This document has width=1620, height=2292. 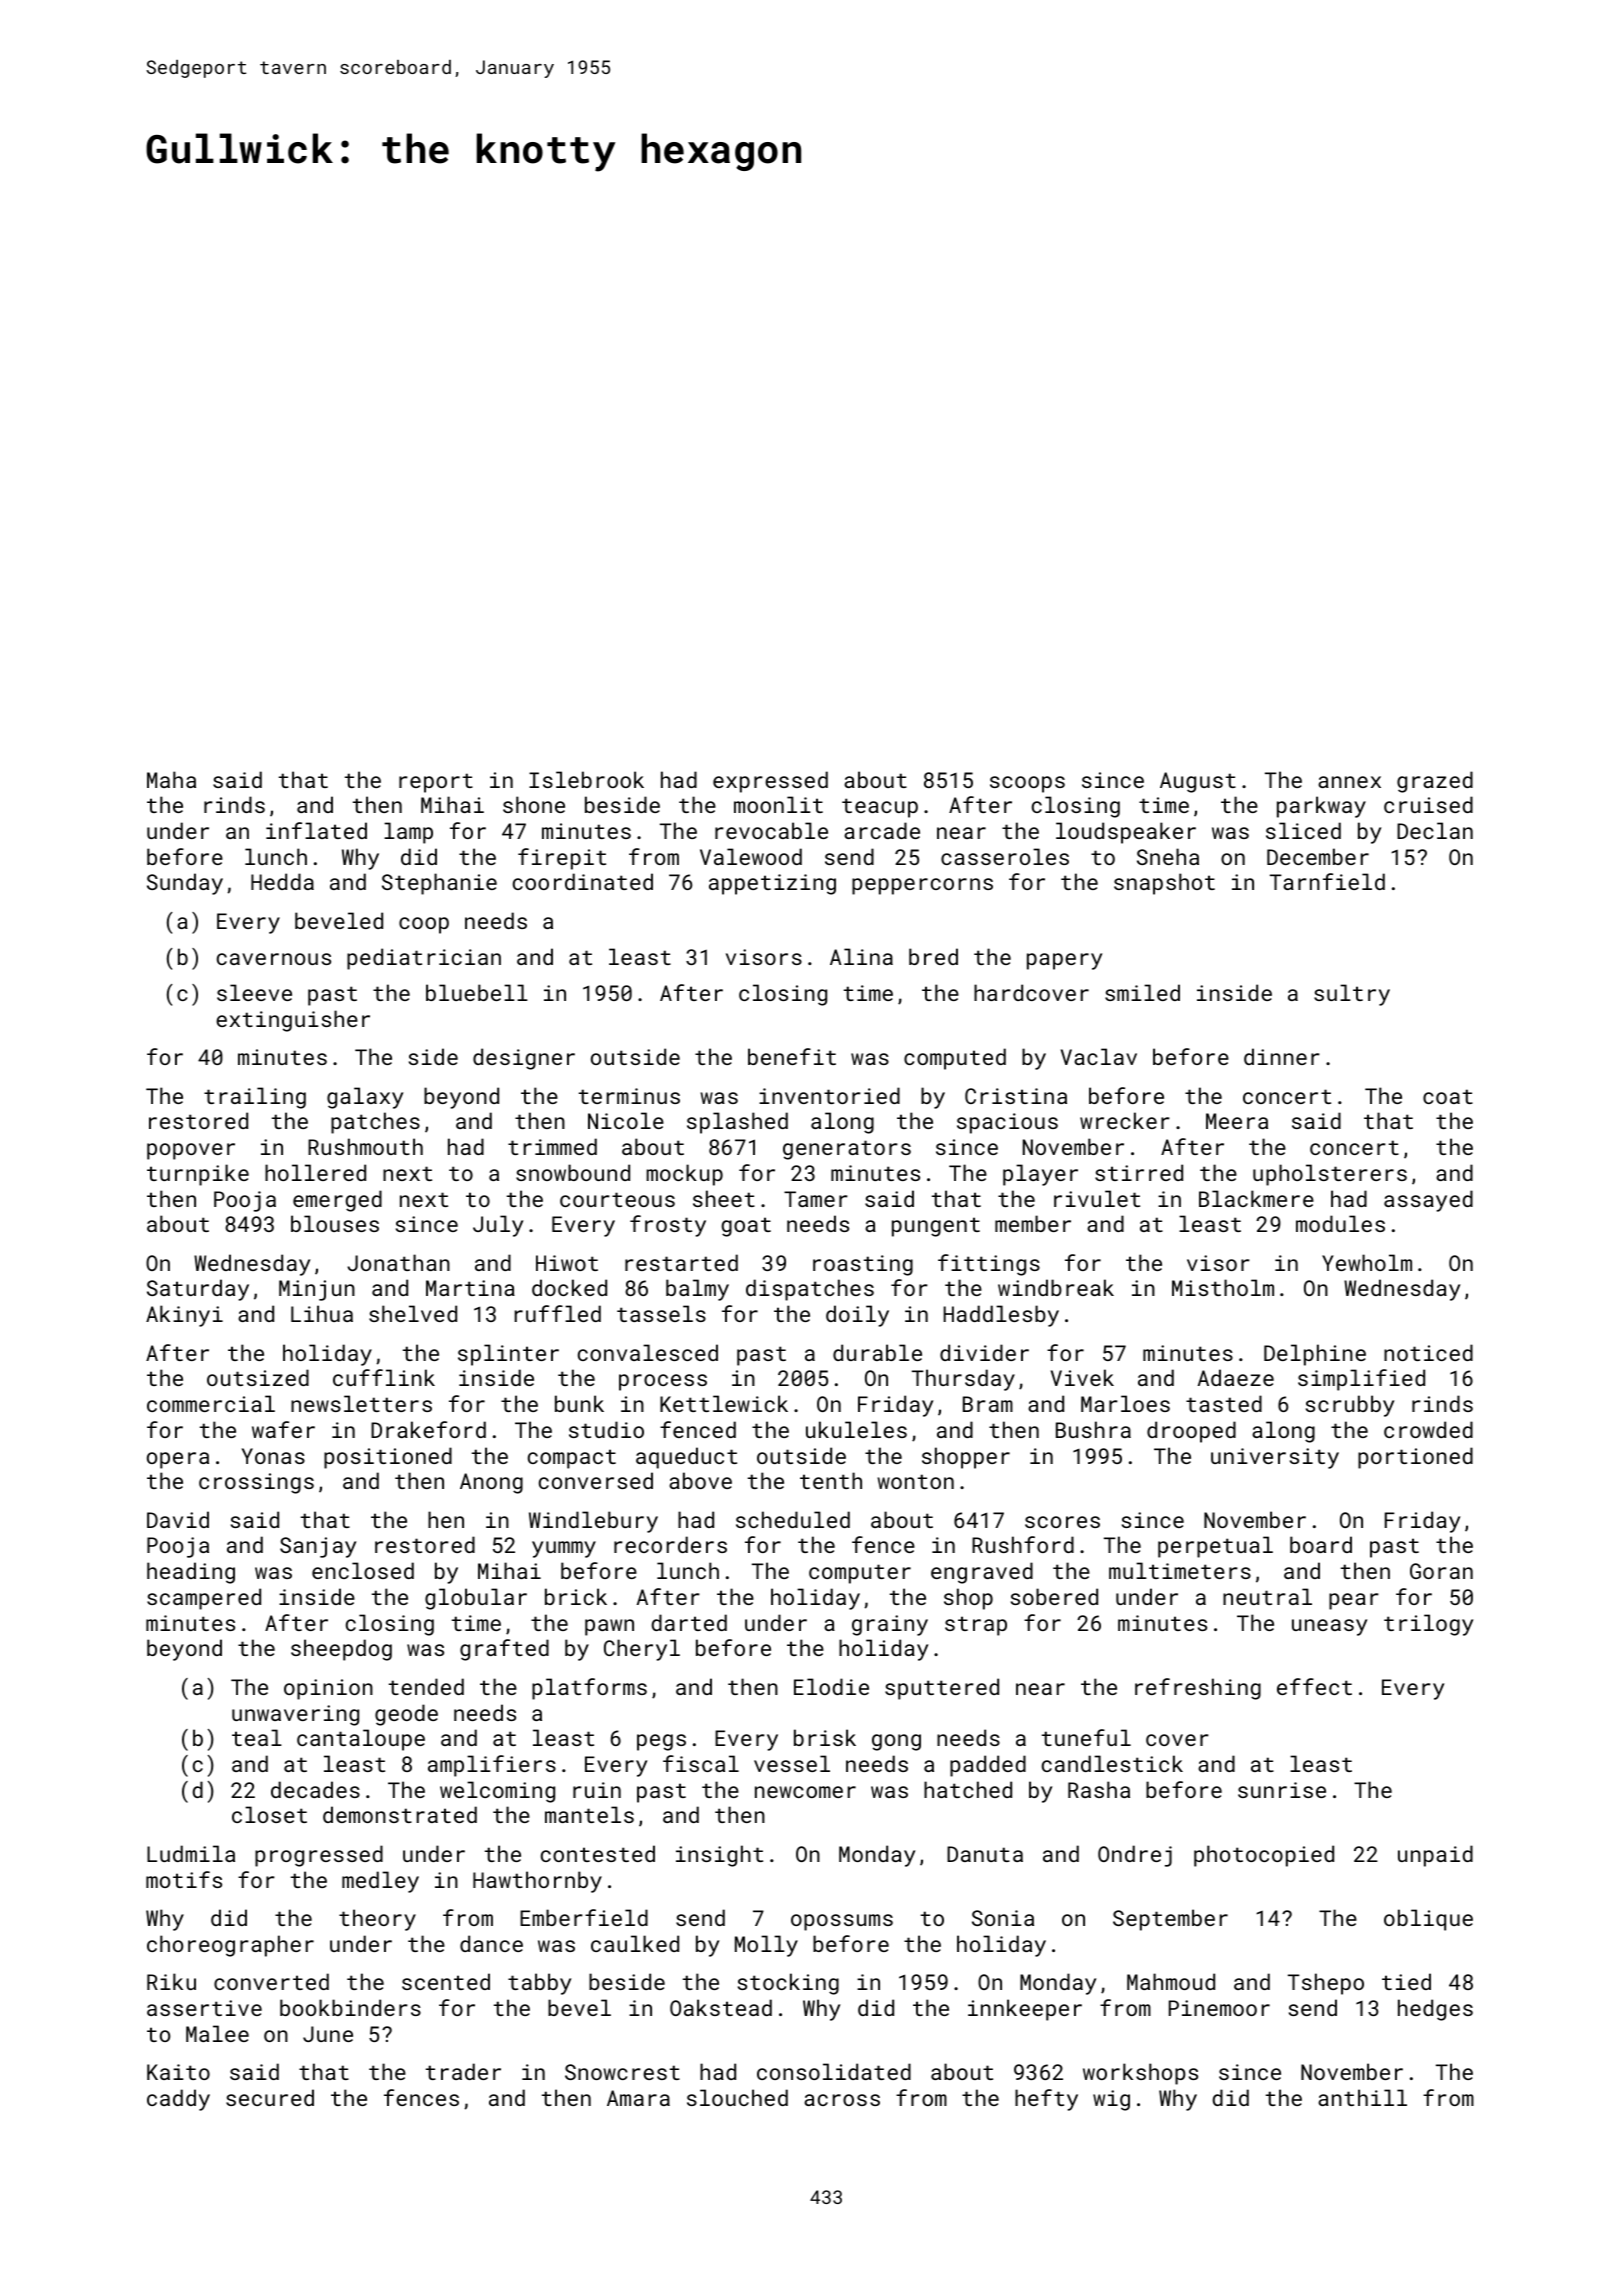 I want to click on caulked, so click(x=635, y=1943).
